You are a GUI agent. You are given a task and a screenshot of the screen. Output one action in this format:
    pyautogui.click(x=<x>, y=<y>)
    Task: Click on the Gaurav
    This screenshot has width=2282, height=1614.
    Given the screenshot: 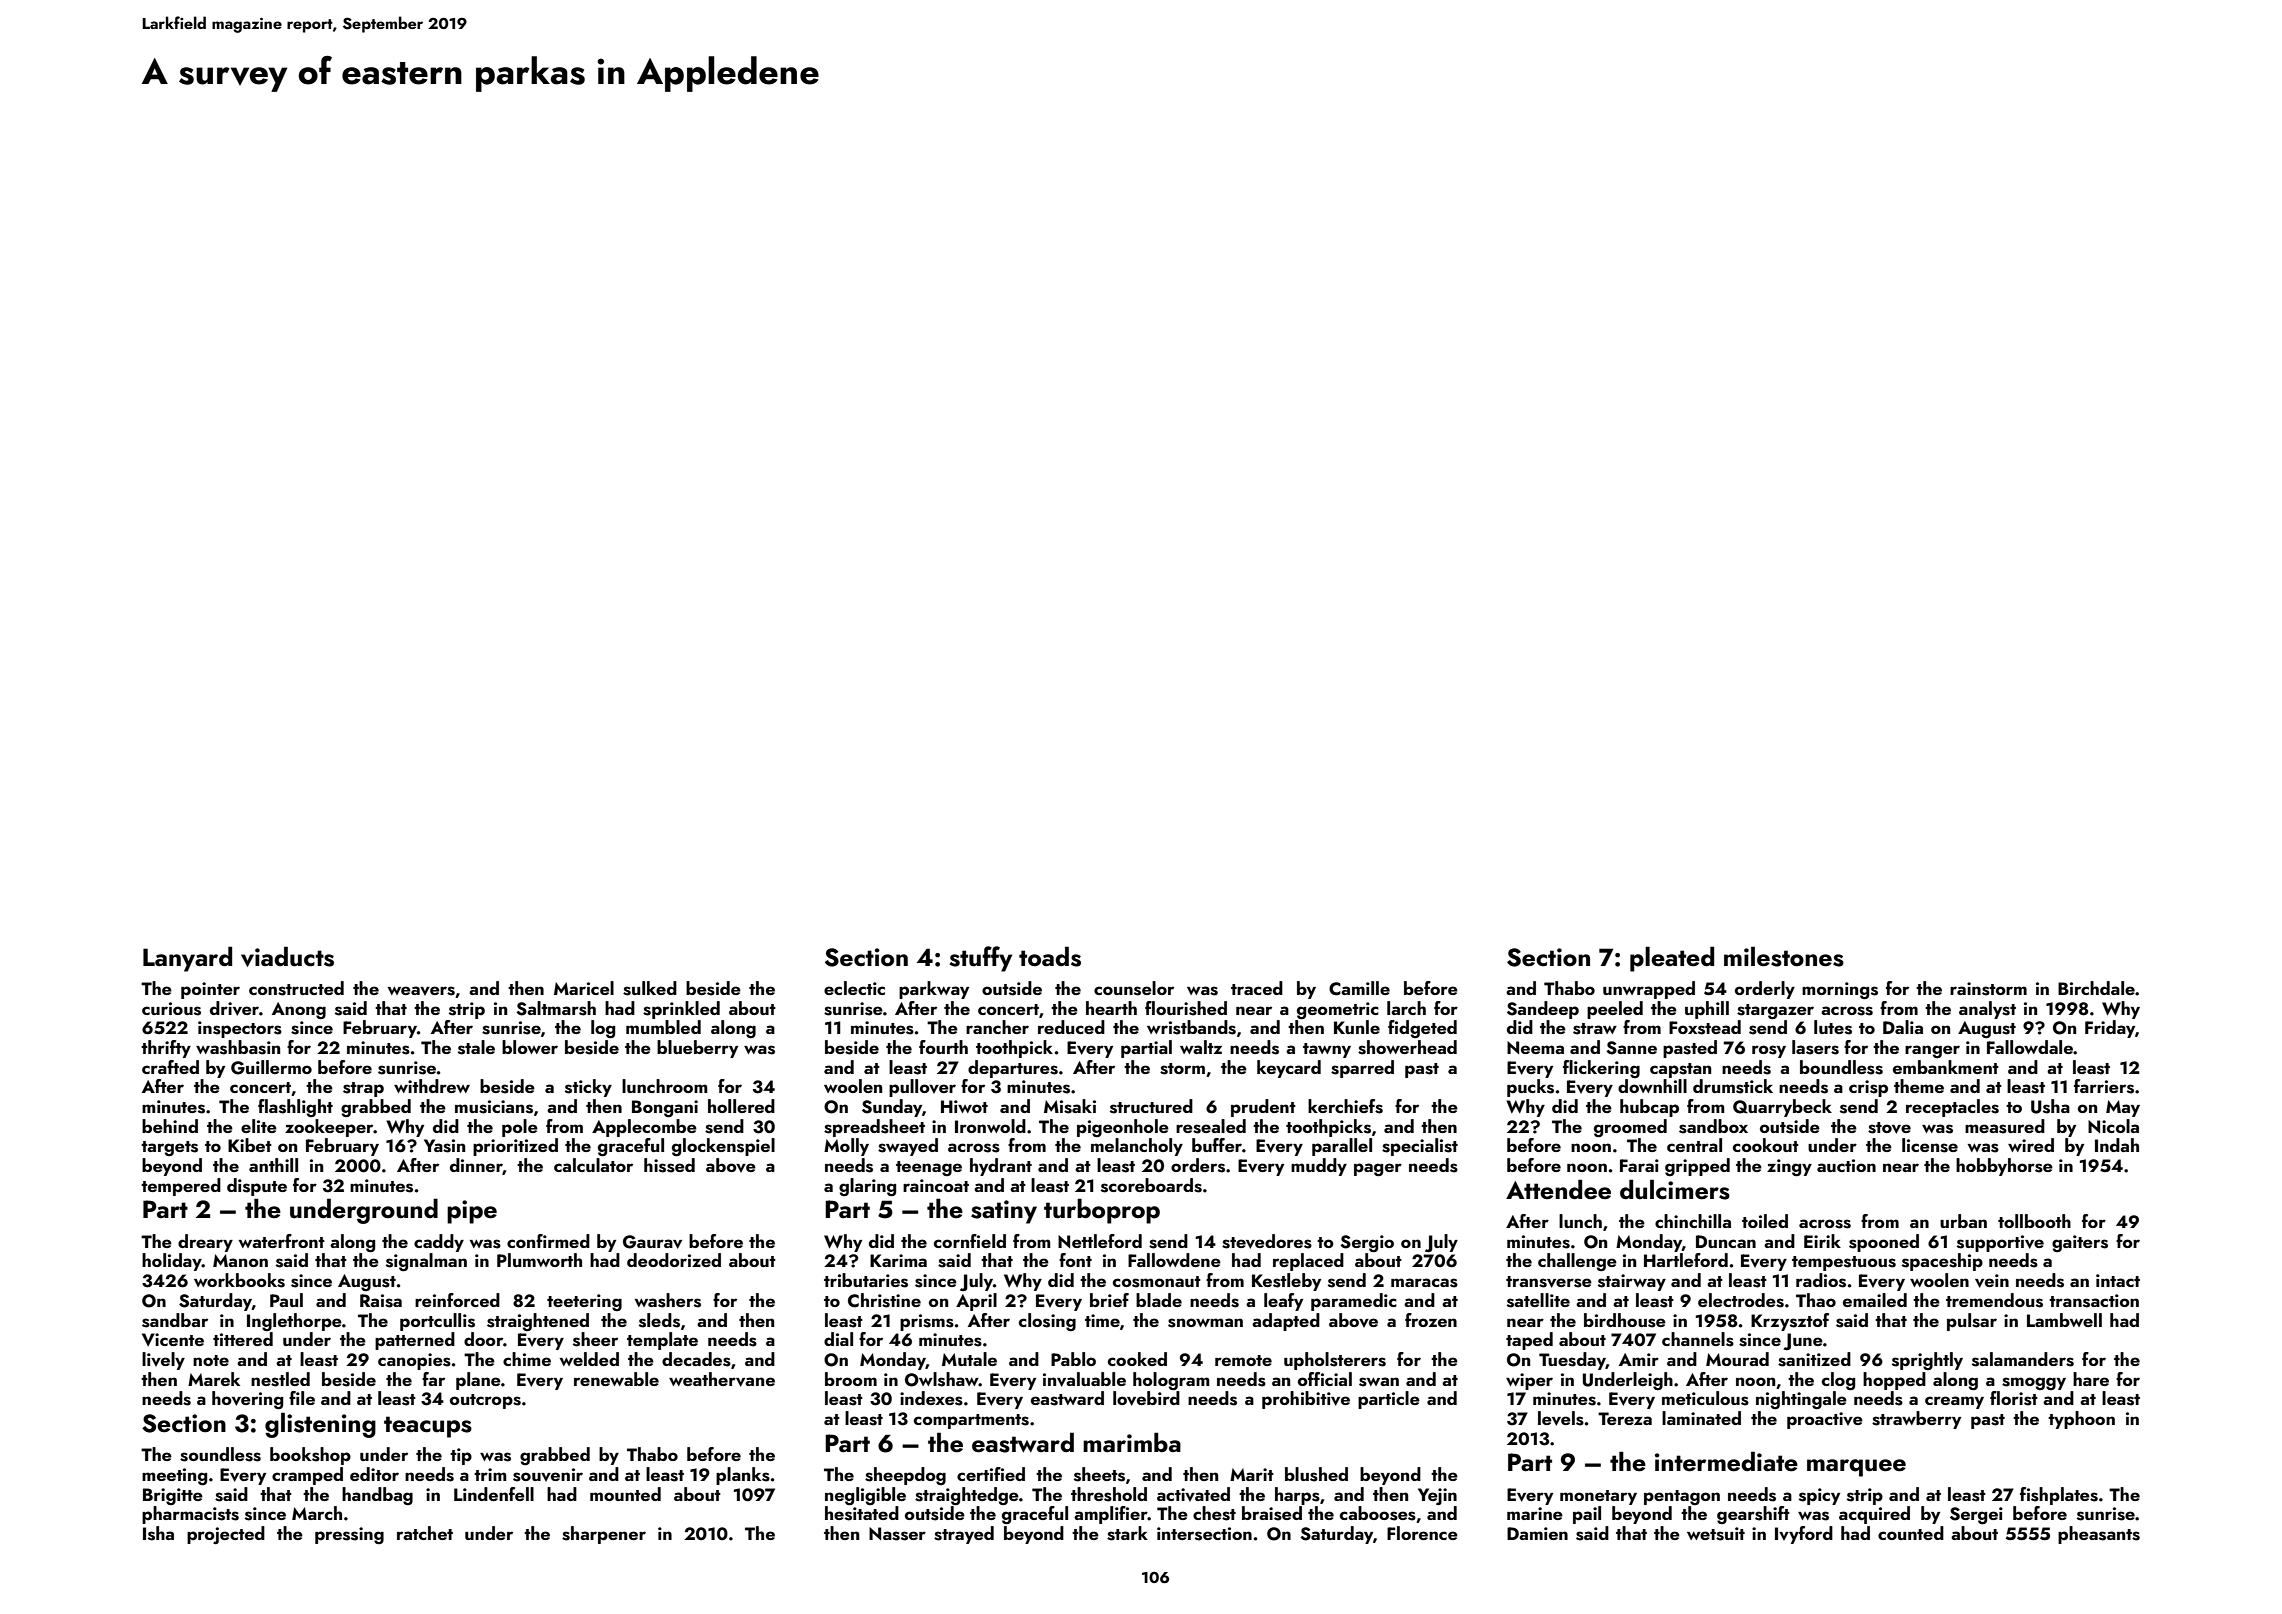 What is the action you would take?
    pyautogui.click(x=652, y=1242)
